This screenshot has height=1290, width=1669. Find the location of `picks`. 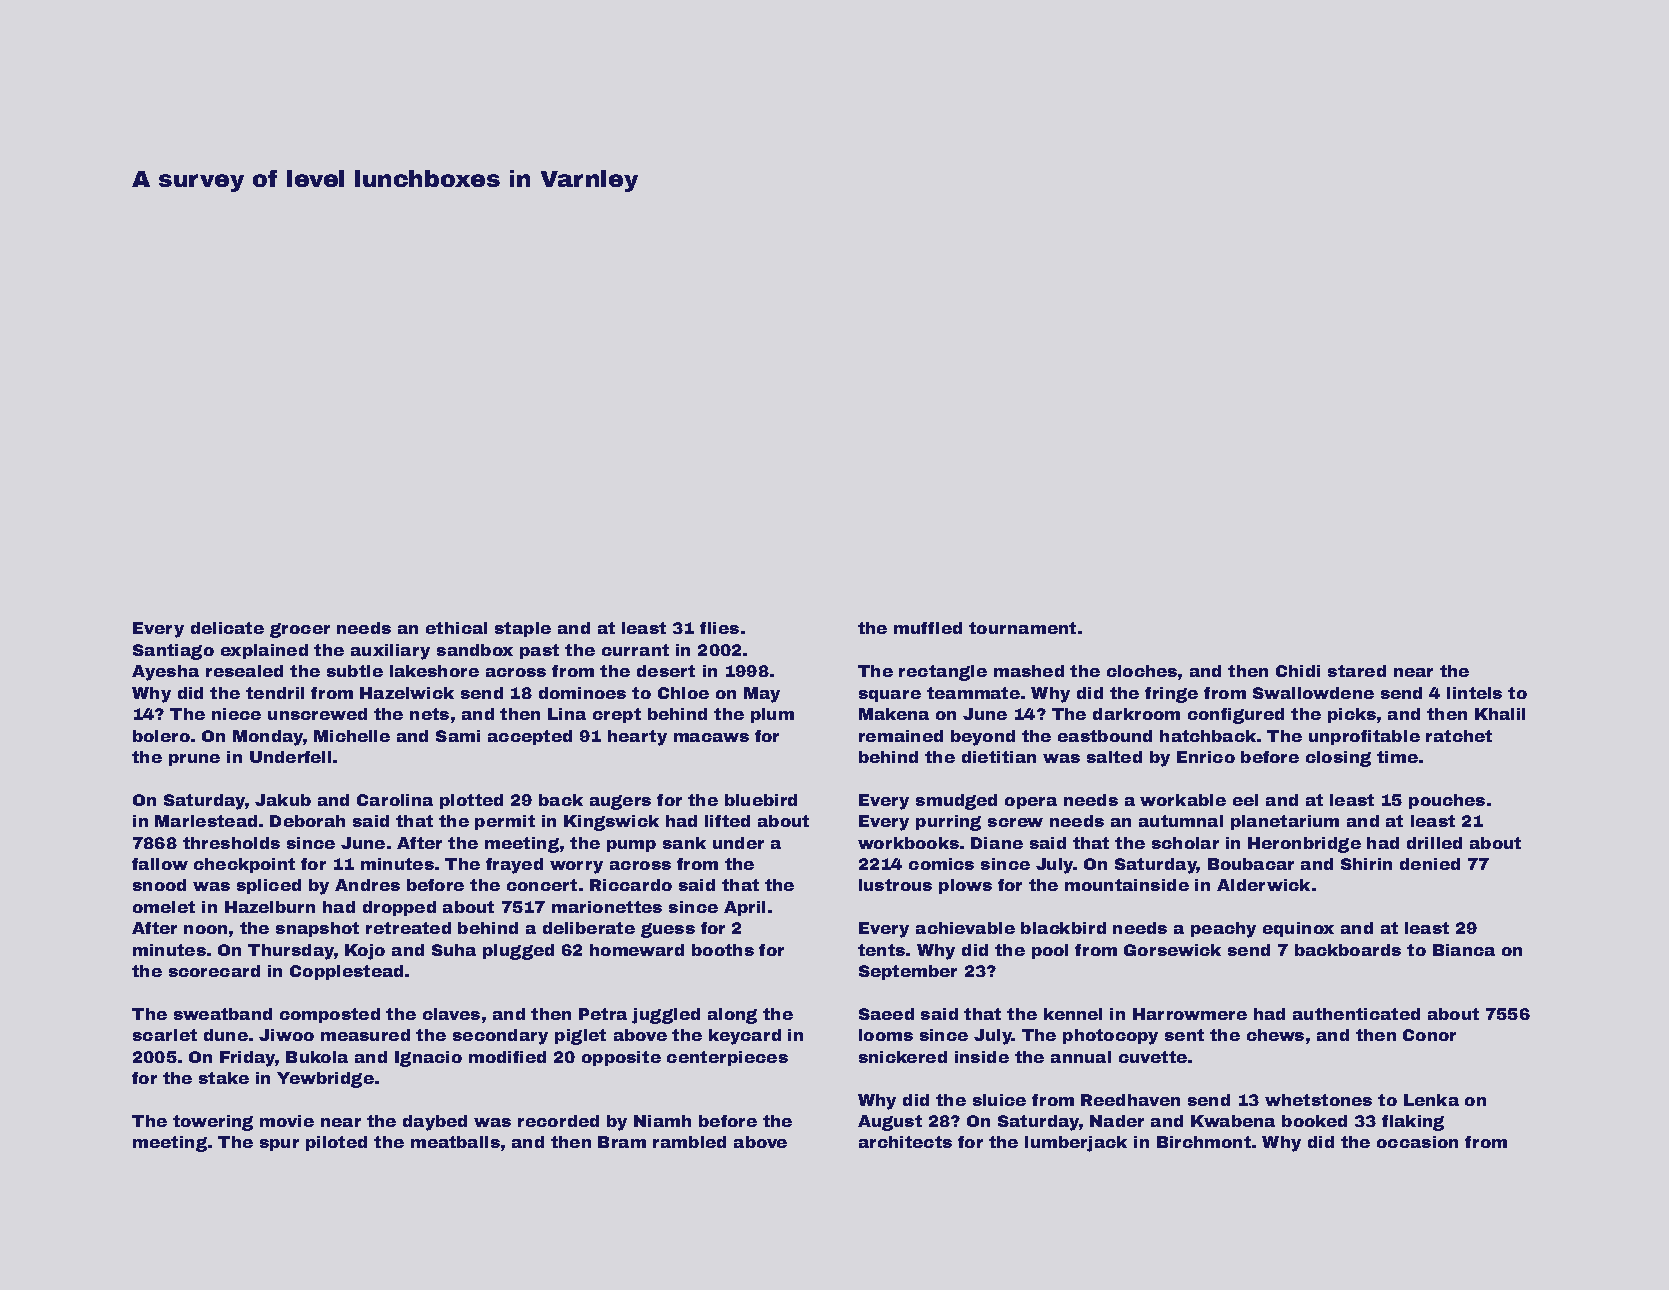

picks is located at coordinates (1352, 715).
